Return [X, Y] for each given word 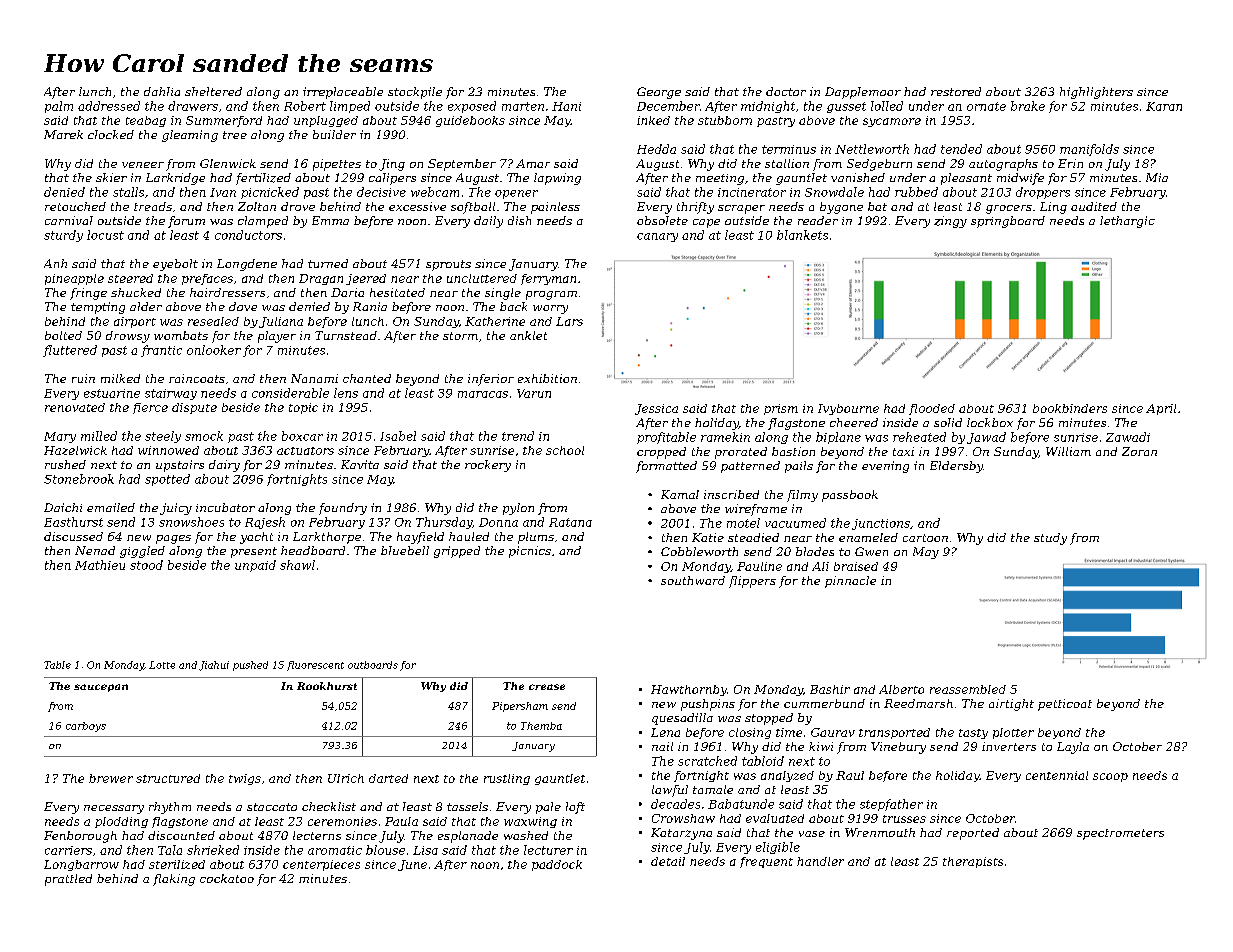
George [659, 93]
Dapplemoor [863, 93]
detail [668, 861]
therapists [973, 862]
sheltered [213, 91]
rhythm [170, 808]
